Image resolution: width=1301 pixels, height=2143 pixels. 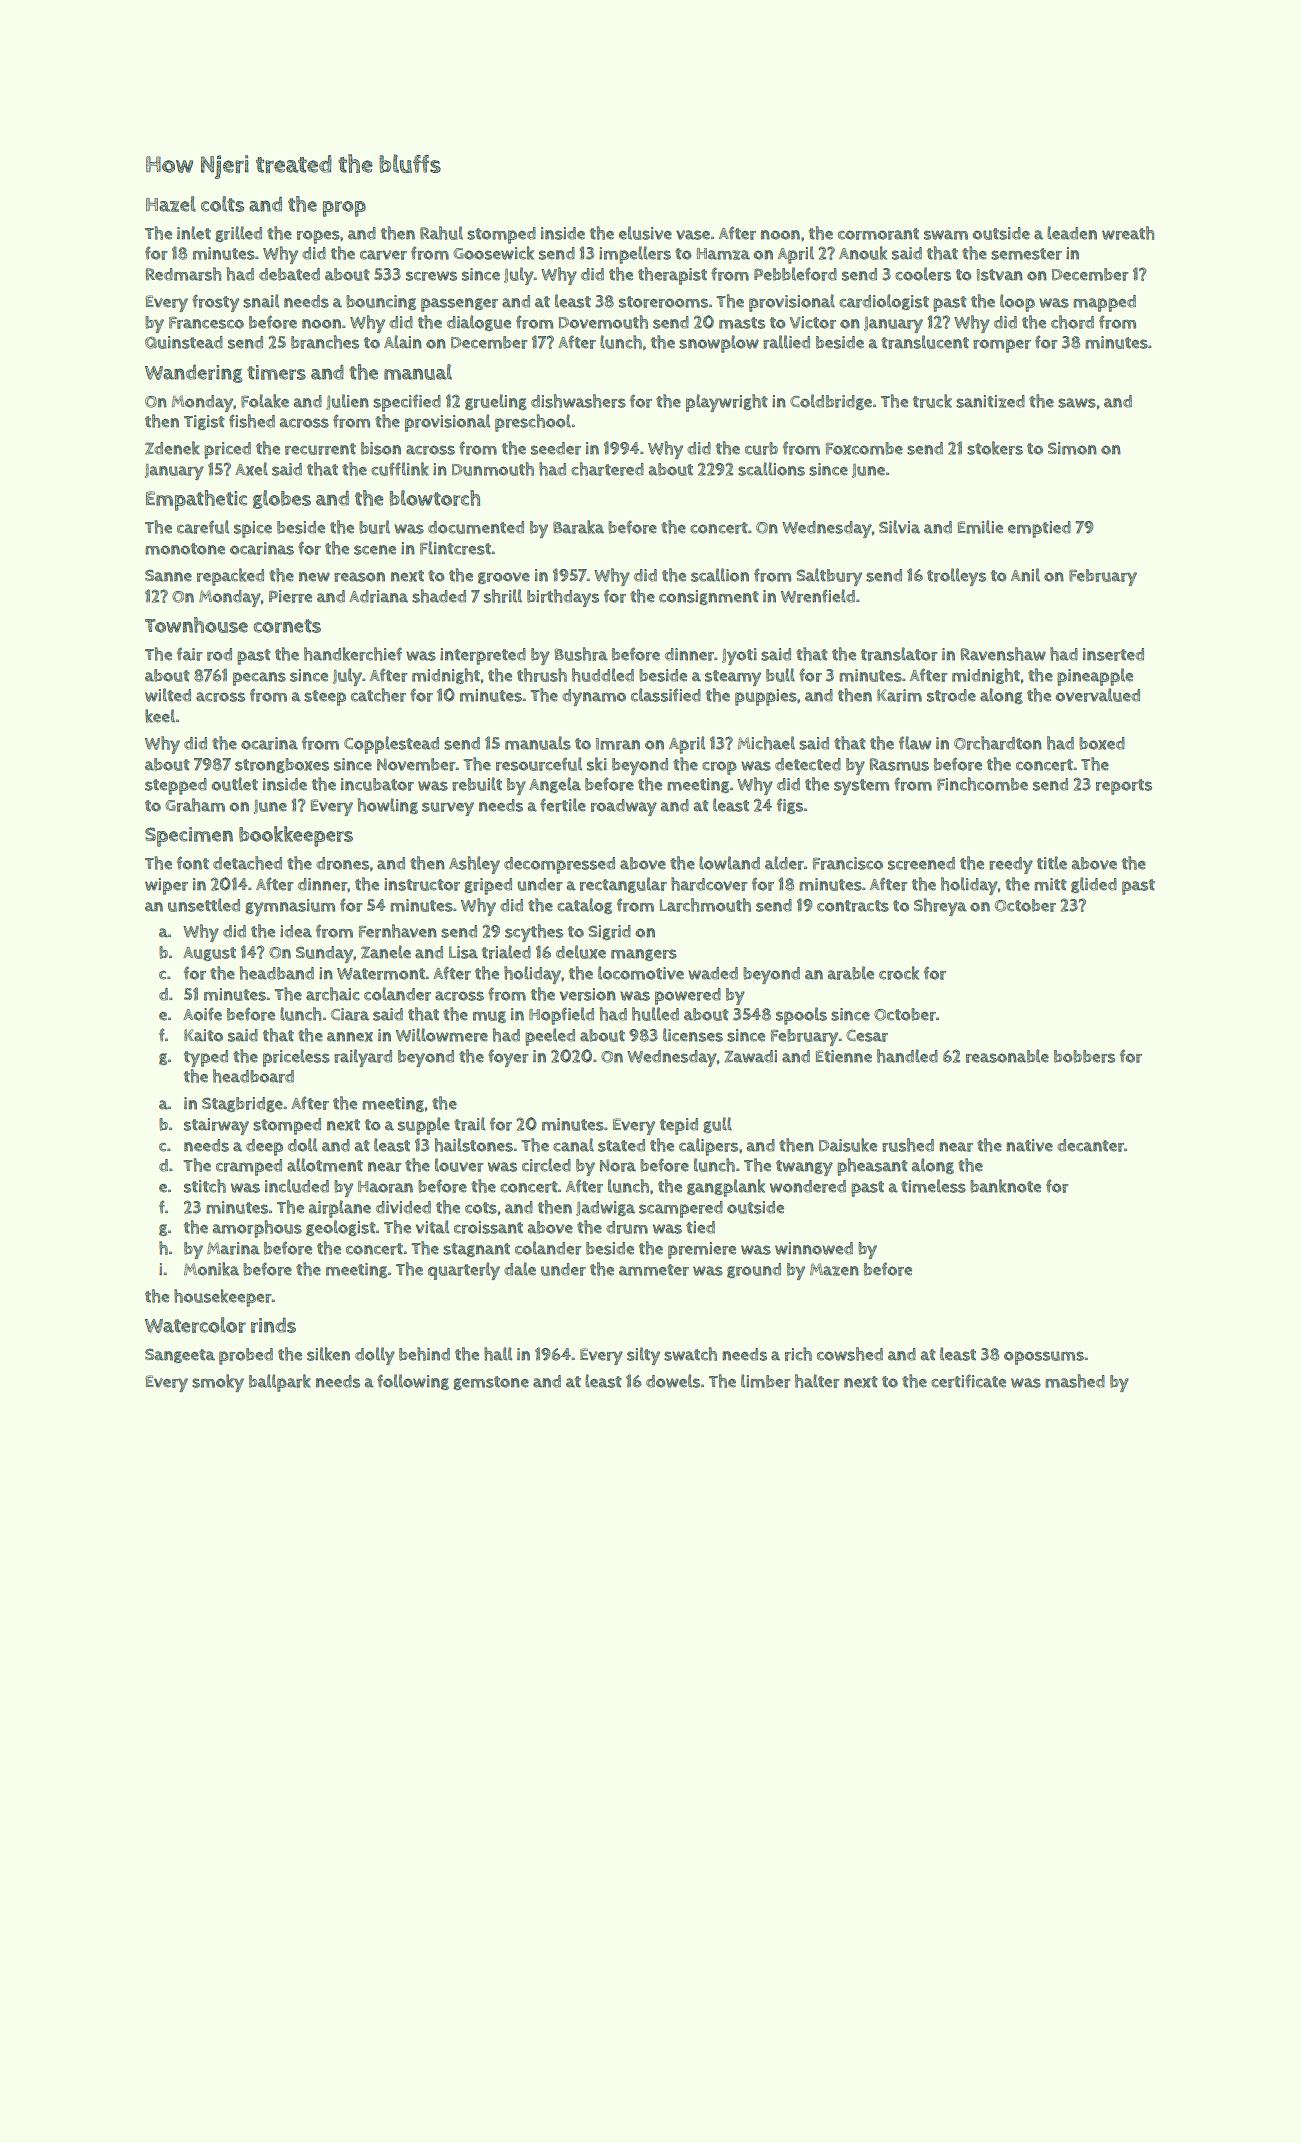 I want to click on saws, so click(x=1077, y=403).
